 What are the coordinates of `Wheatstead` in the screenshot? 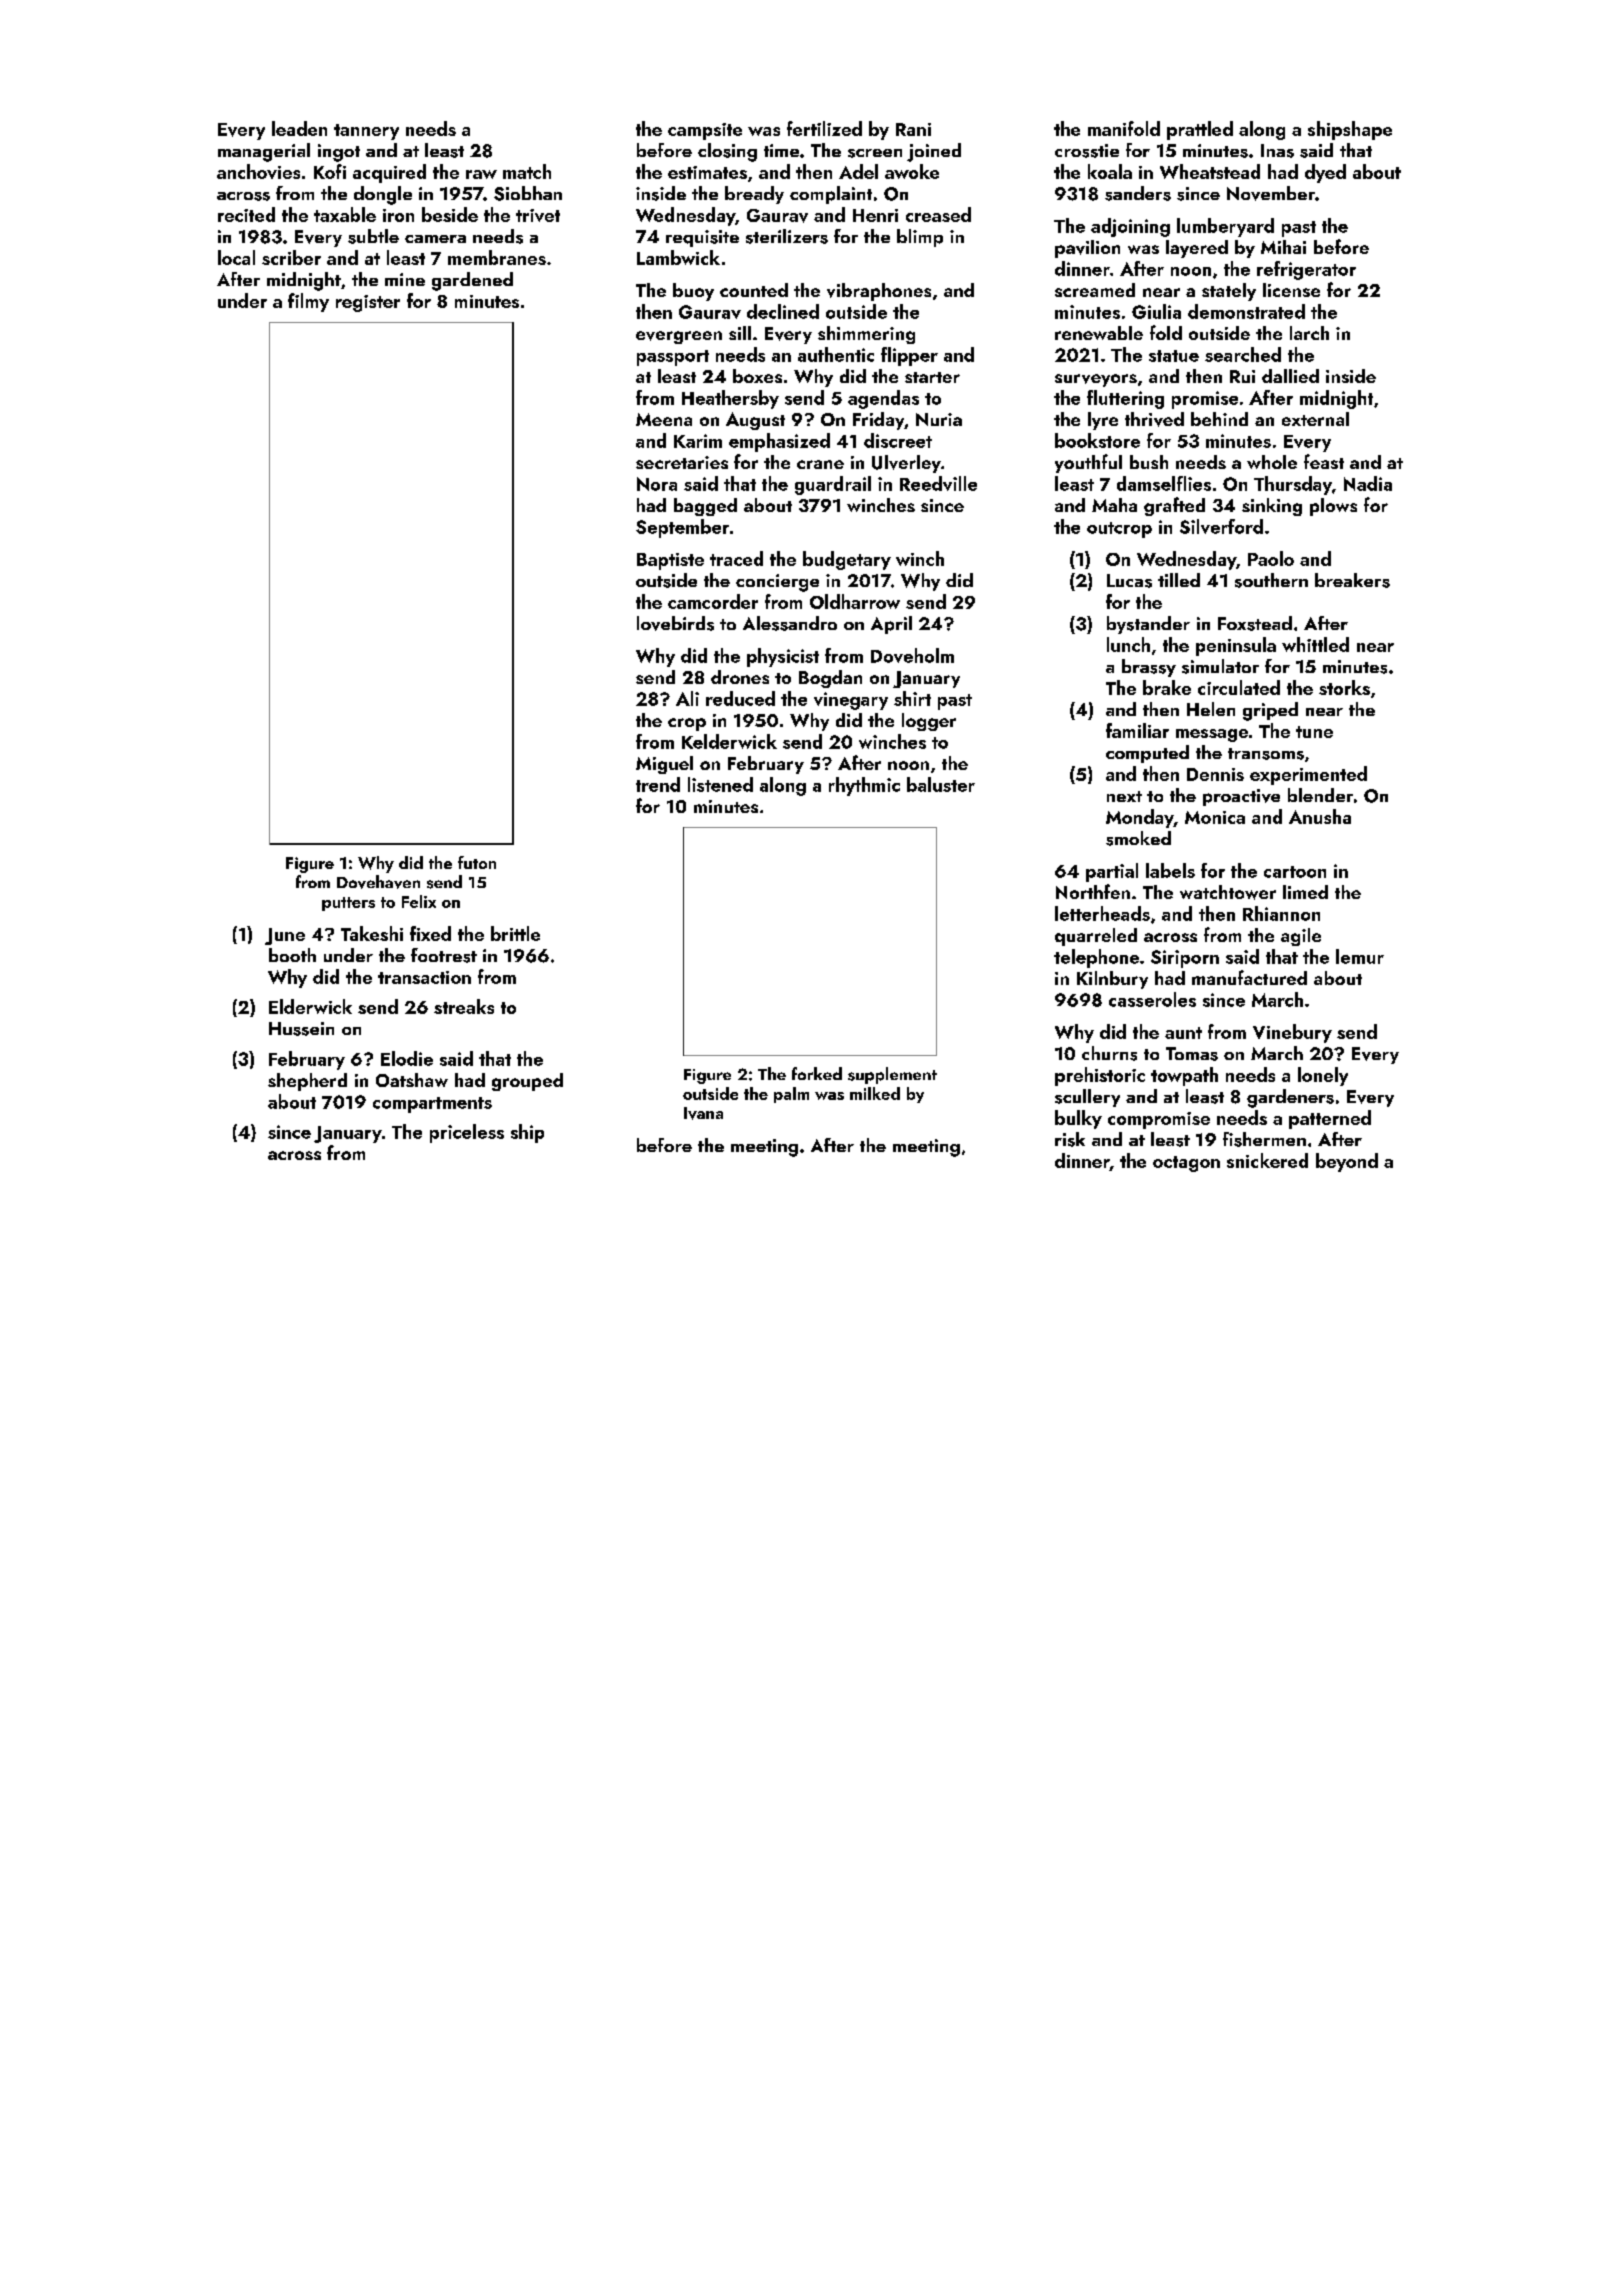 It's located at (1210, 171).
